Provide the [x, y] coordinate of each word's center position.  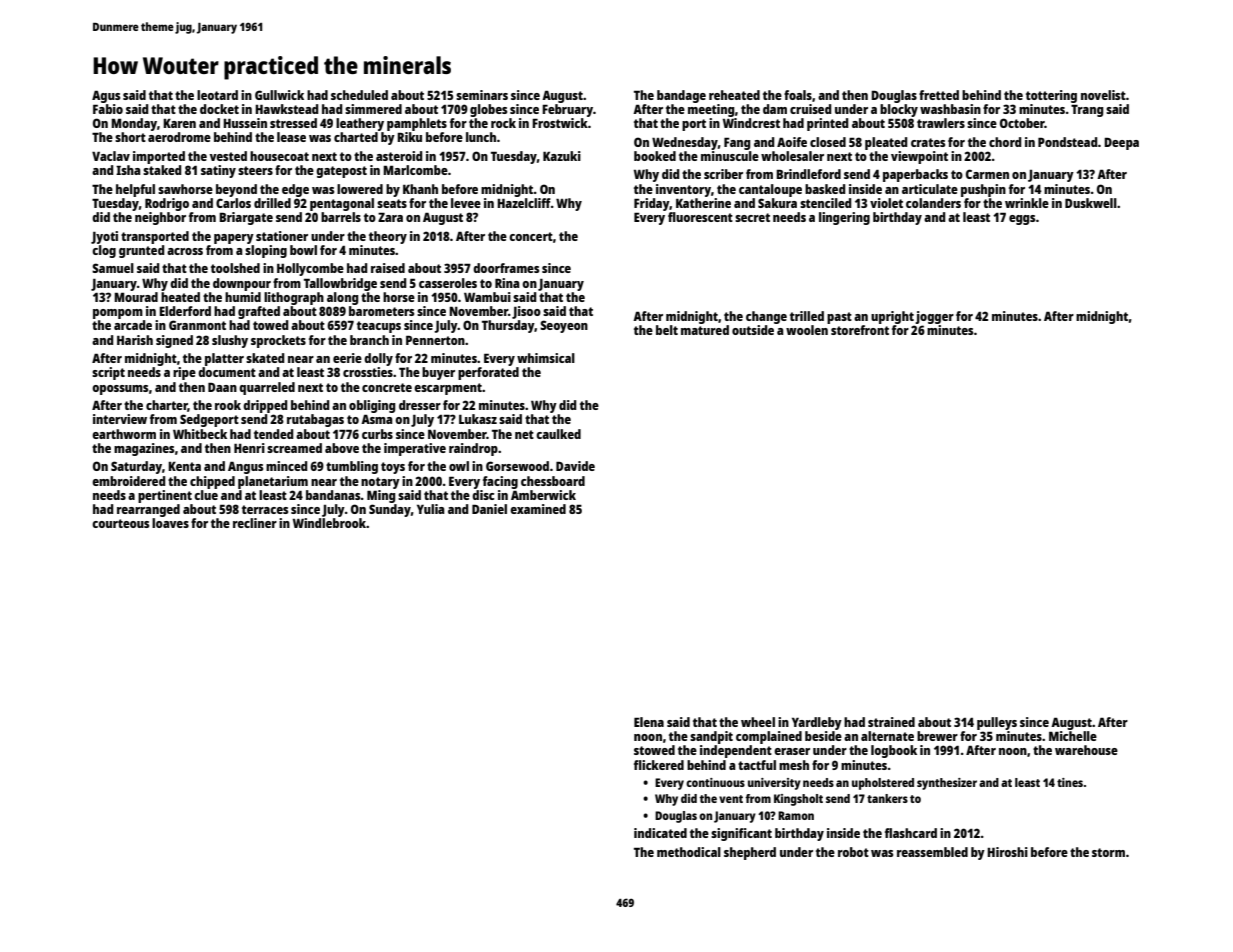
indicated [660, 833]
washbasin [950, 109]
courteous [120, 523]
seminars [482, 95]
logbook [894, 751]
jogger [934, 317]
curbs [377, 434]
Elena [649, 722]
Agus [106, 96]
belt [667, 330]
